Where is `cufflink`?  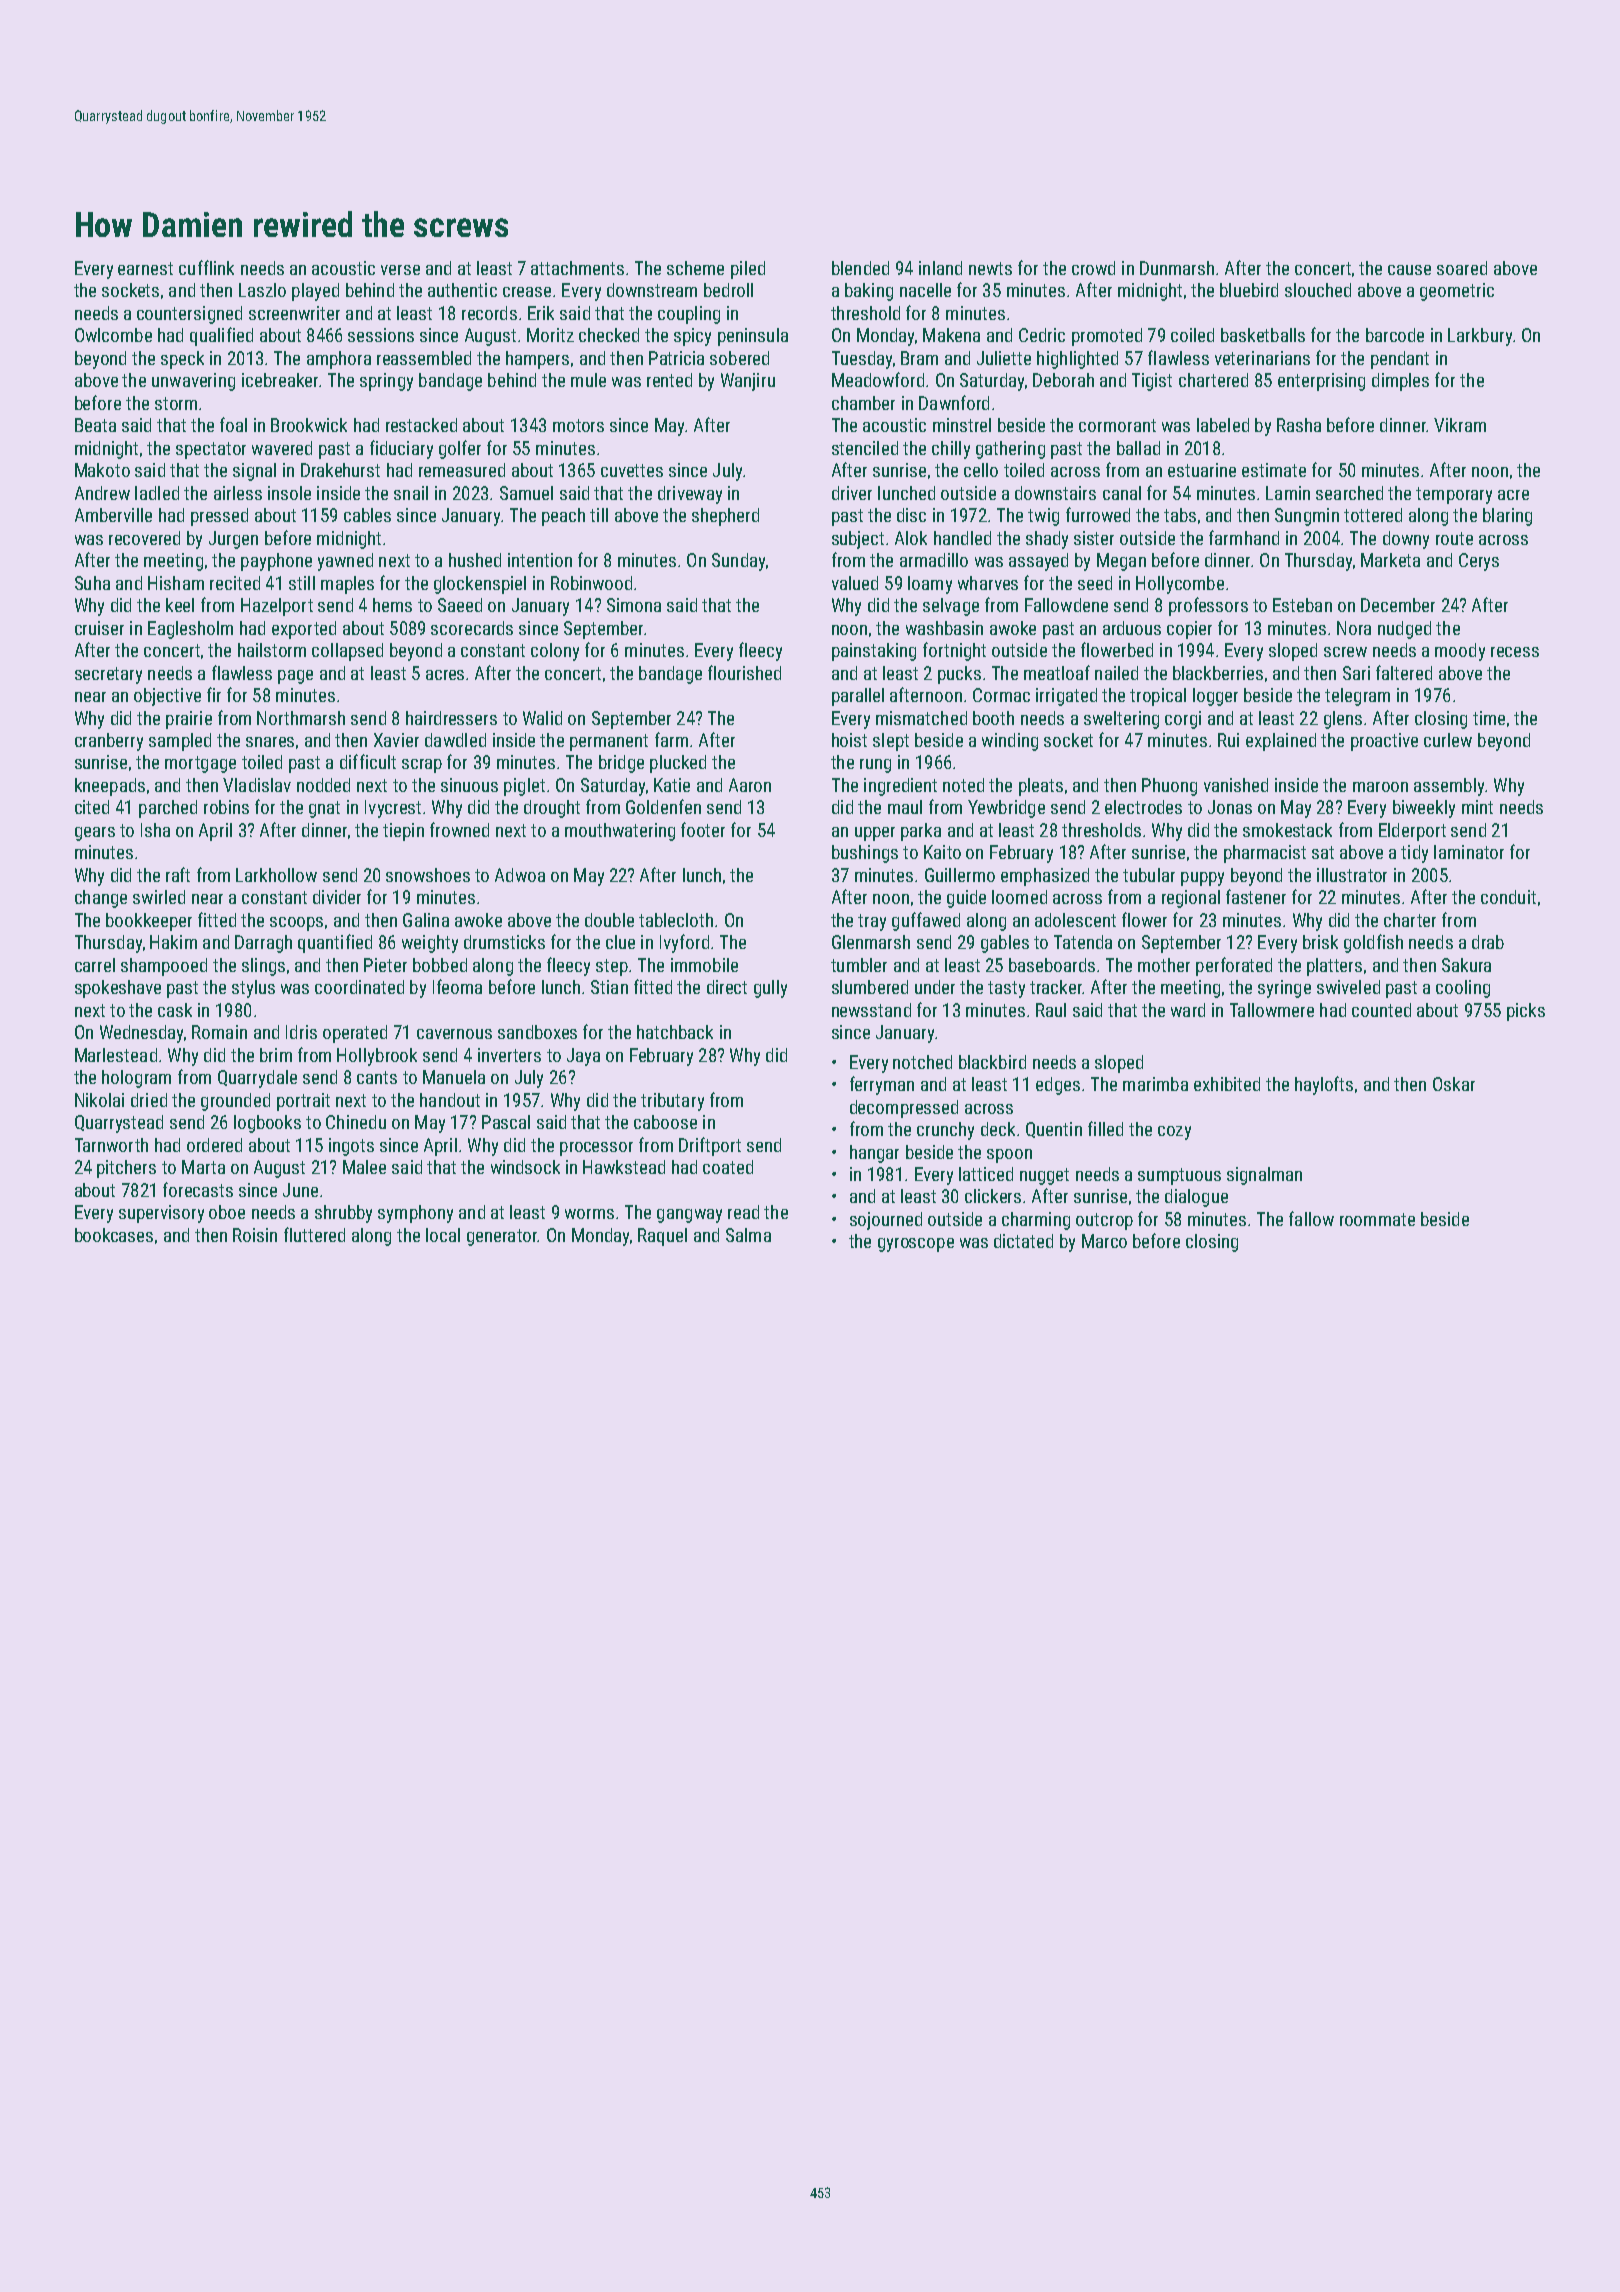 cufflink is located at coordinates (206, 267).
